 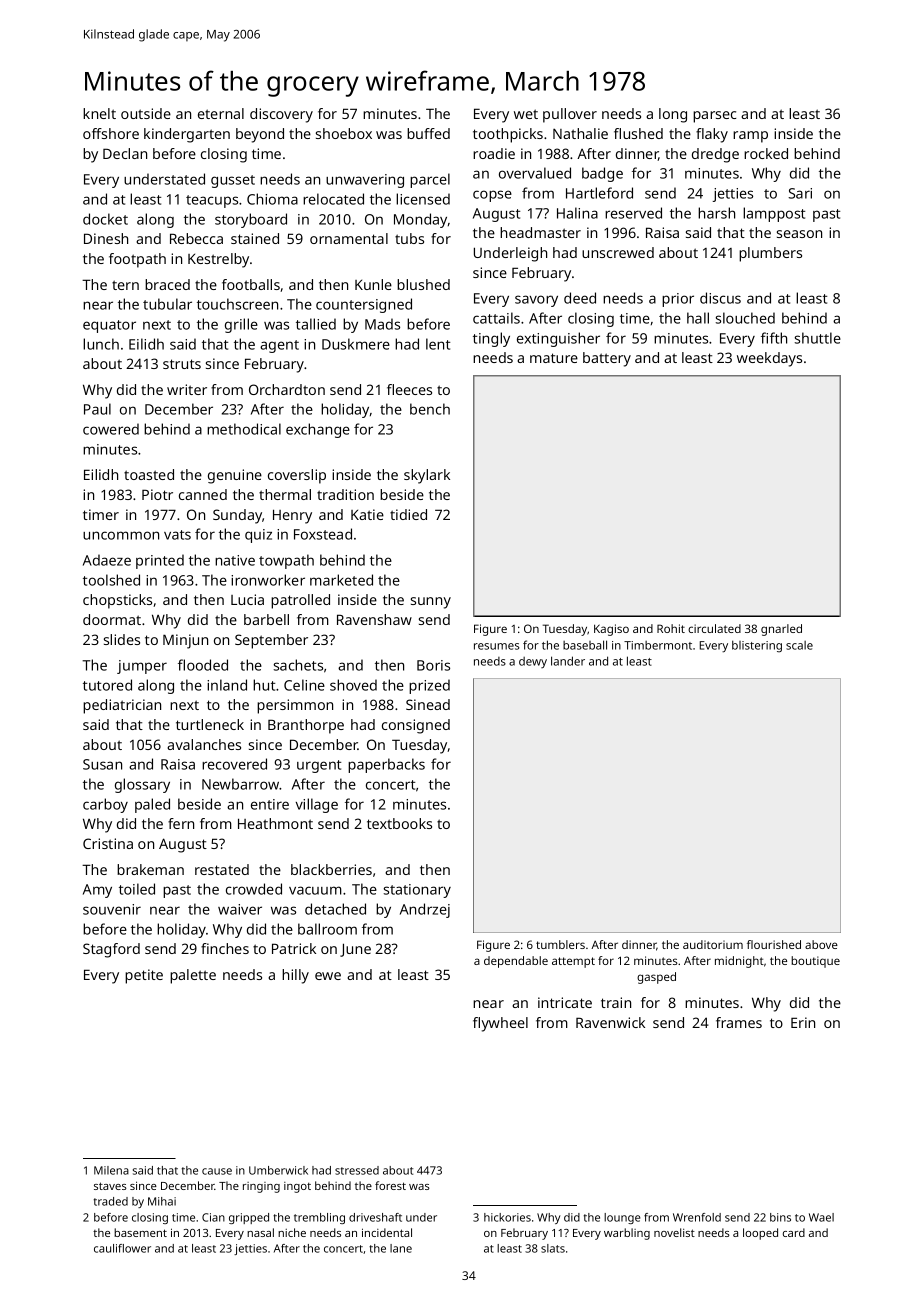 What do you see at coordinates (714, 117) in the screenshot?
I see `parsec` at bounding box center [714, 117].
